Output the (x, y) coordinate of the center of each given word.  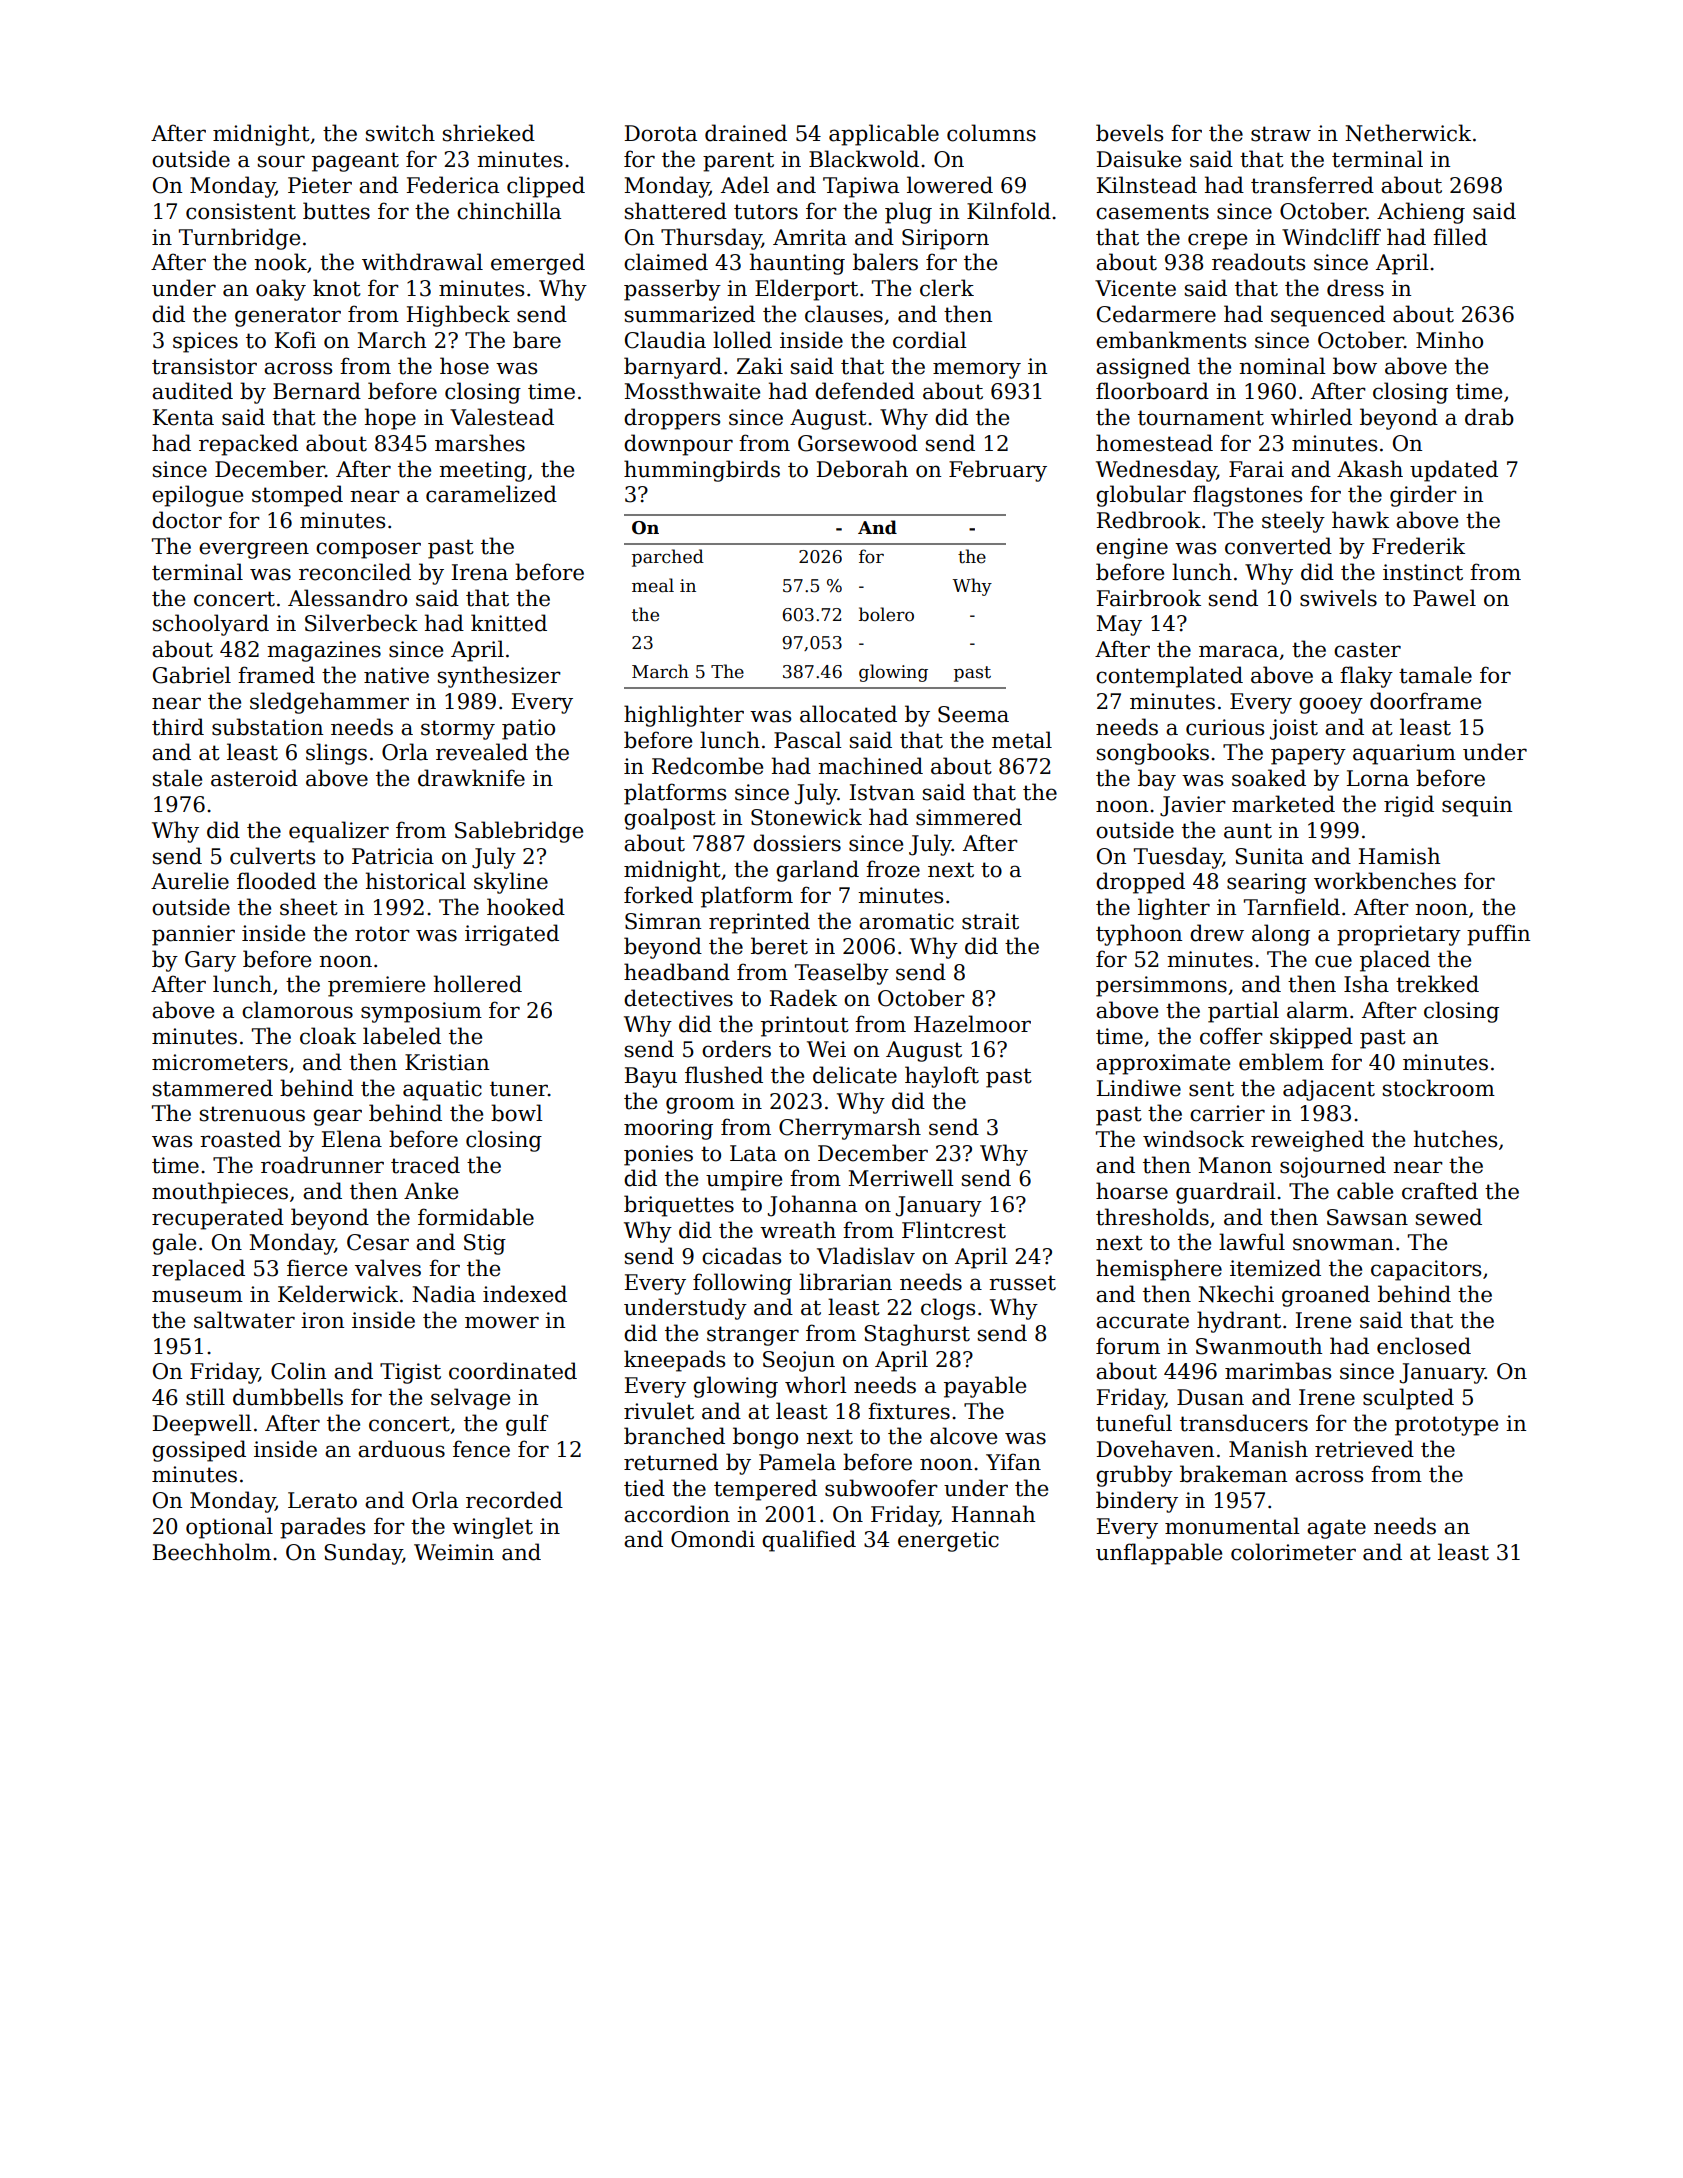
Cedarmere (1156, 314)
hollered (478, 984)
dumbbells (288, 1397)
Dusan (1210, 1397)
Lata (753, 1153)
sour (281, 161)
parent (738, 162)
